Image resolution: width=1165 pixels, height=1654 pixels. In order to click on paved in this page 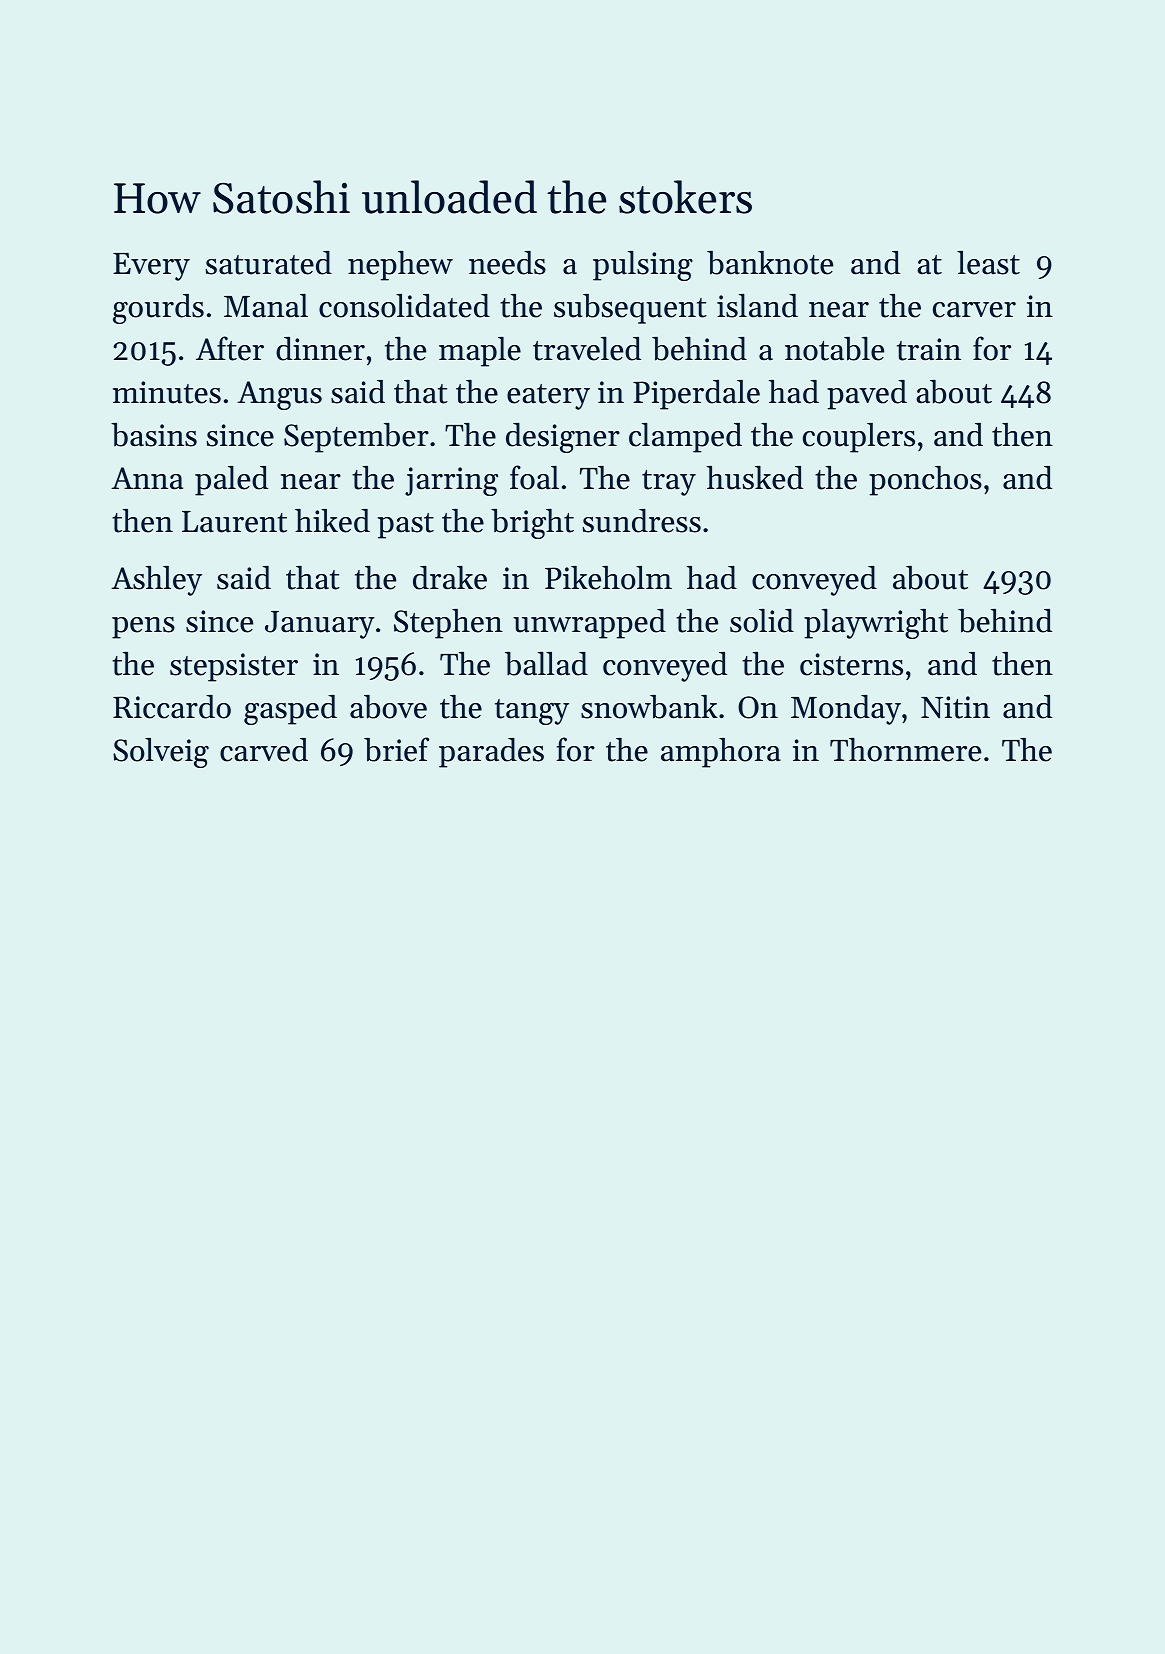, I will do `click(867, 395)`.
